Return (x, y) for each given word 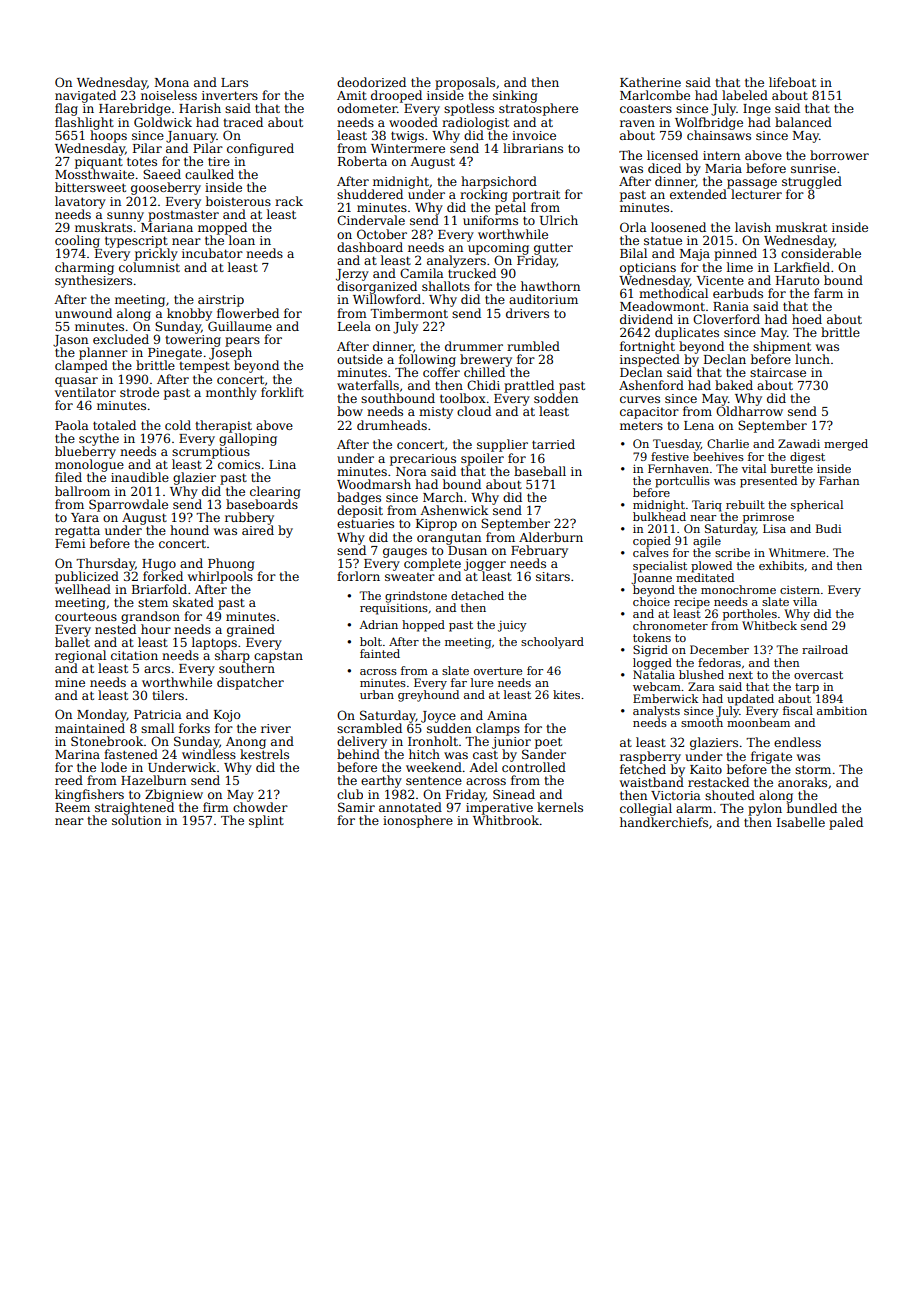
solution (136, 820)
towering (193, 341)
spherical (817, 506)
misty (436, 413)
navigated (85, 97)
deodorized (371, 82)
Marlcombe (655, 95)
